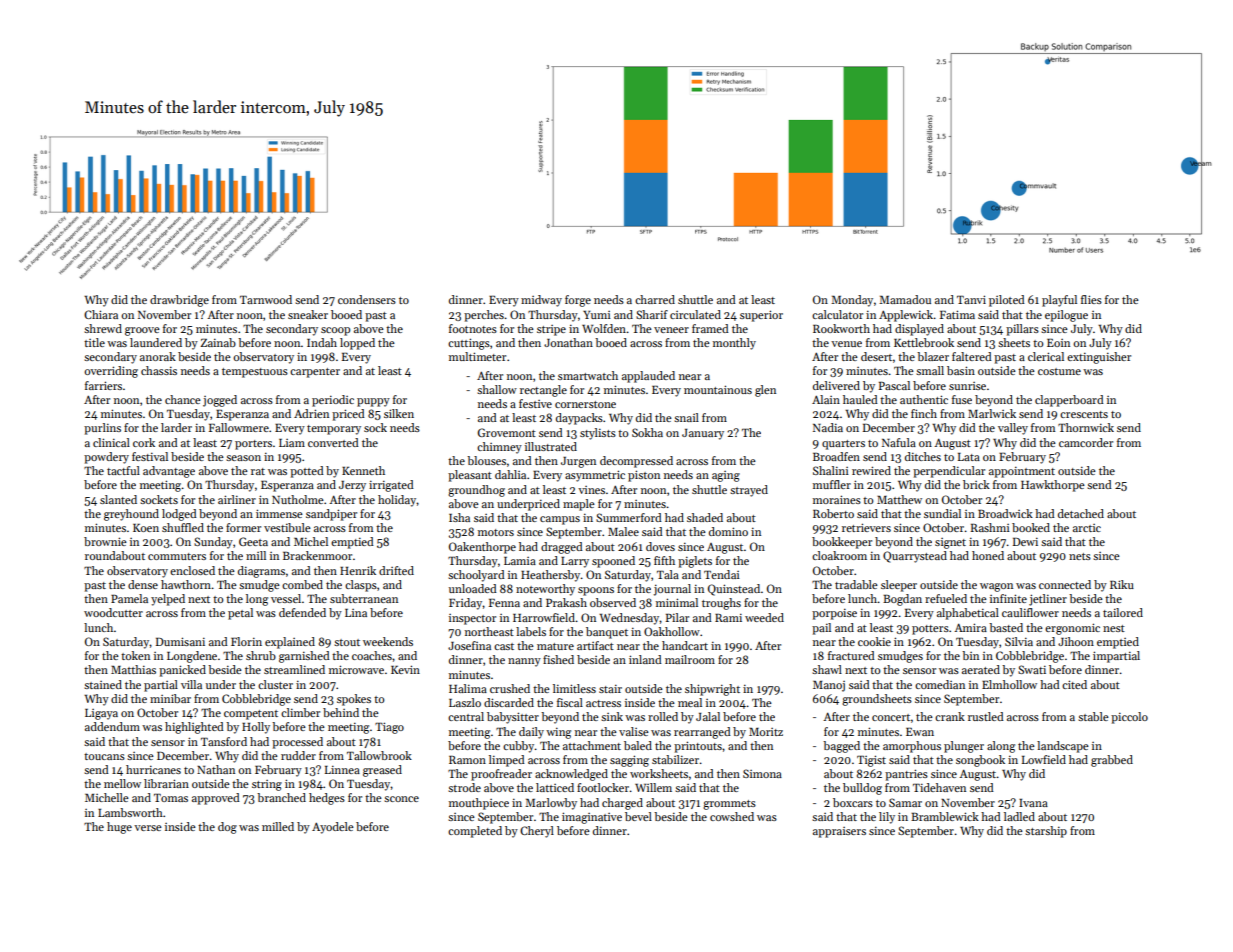 Image resolution: width=1233 pixels, height=952 pixels. What do you see at coordinates (146, 528) in the screenshot?
I see `Koen` at bounding box center [146, 528].
